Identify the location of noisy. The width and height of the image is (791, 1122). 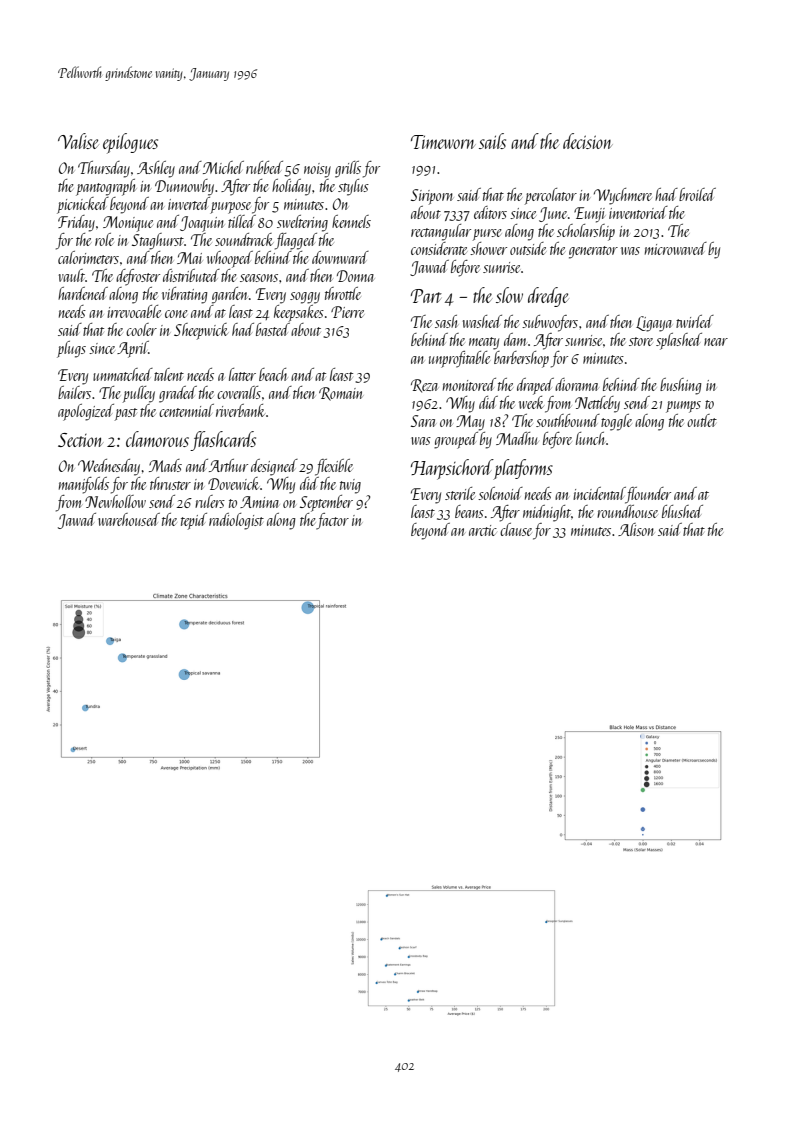
(317, 170).
